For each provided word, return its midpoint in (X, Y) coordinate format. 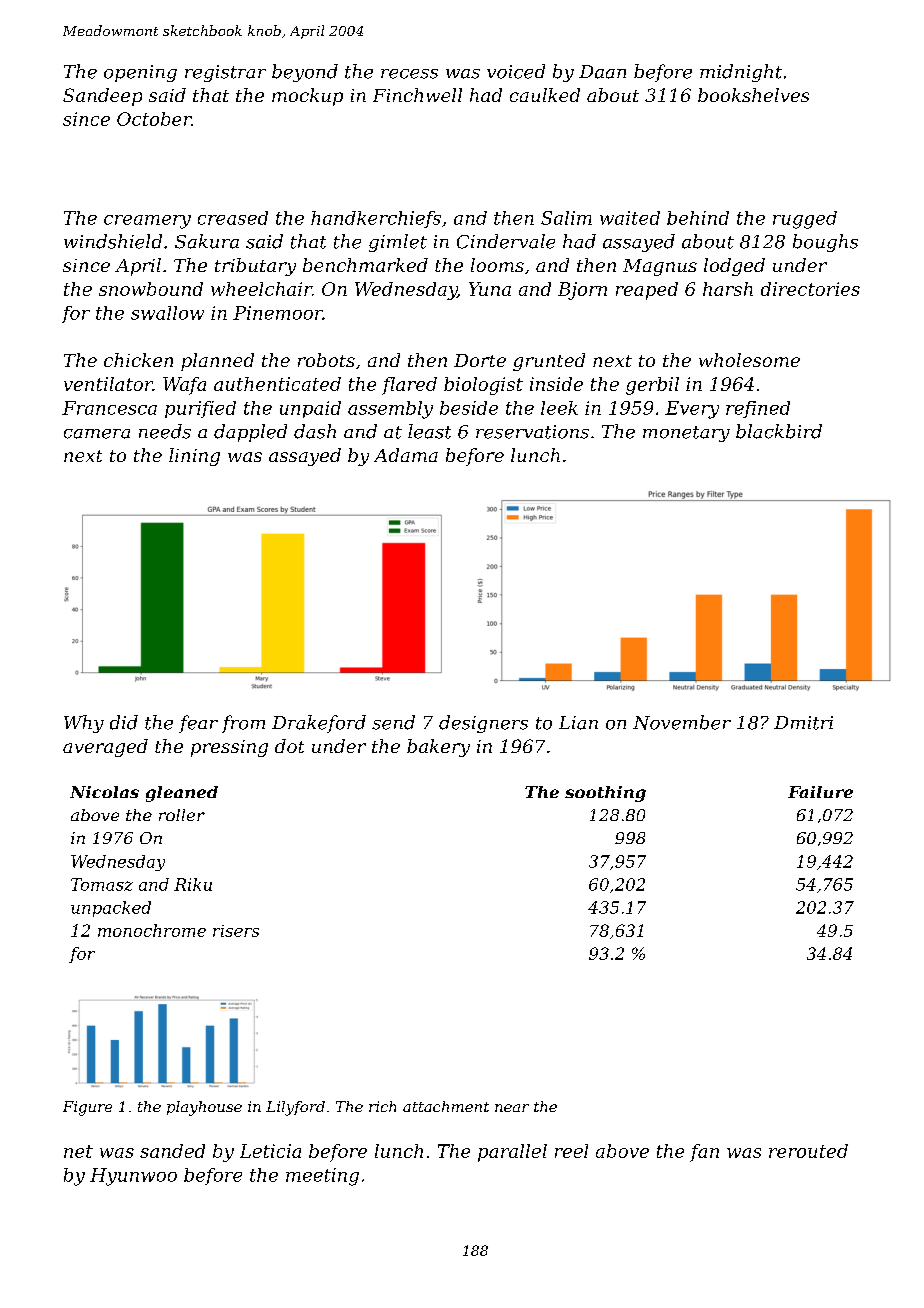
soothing (605, 794)
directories (810, 289)
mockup (307, 97)
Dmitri (803, 723)
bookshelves (753, 95)
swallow (167, 313)
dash (315, 431)
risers (236, 931)
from (243, 724)
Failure (820, 792)
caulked (545, 95)
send (393, 722)
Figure (87, 1108)
